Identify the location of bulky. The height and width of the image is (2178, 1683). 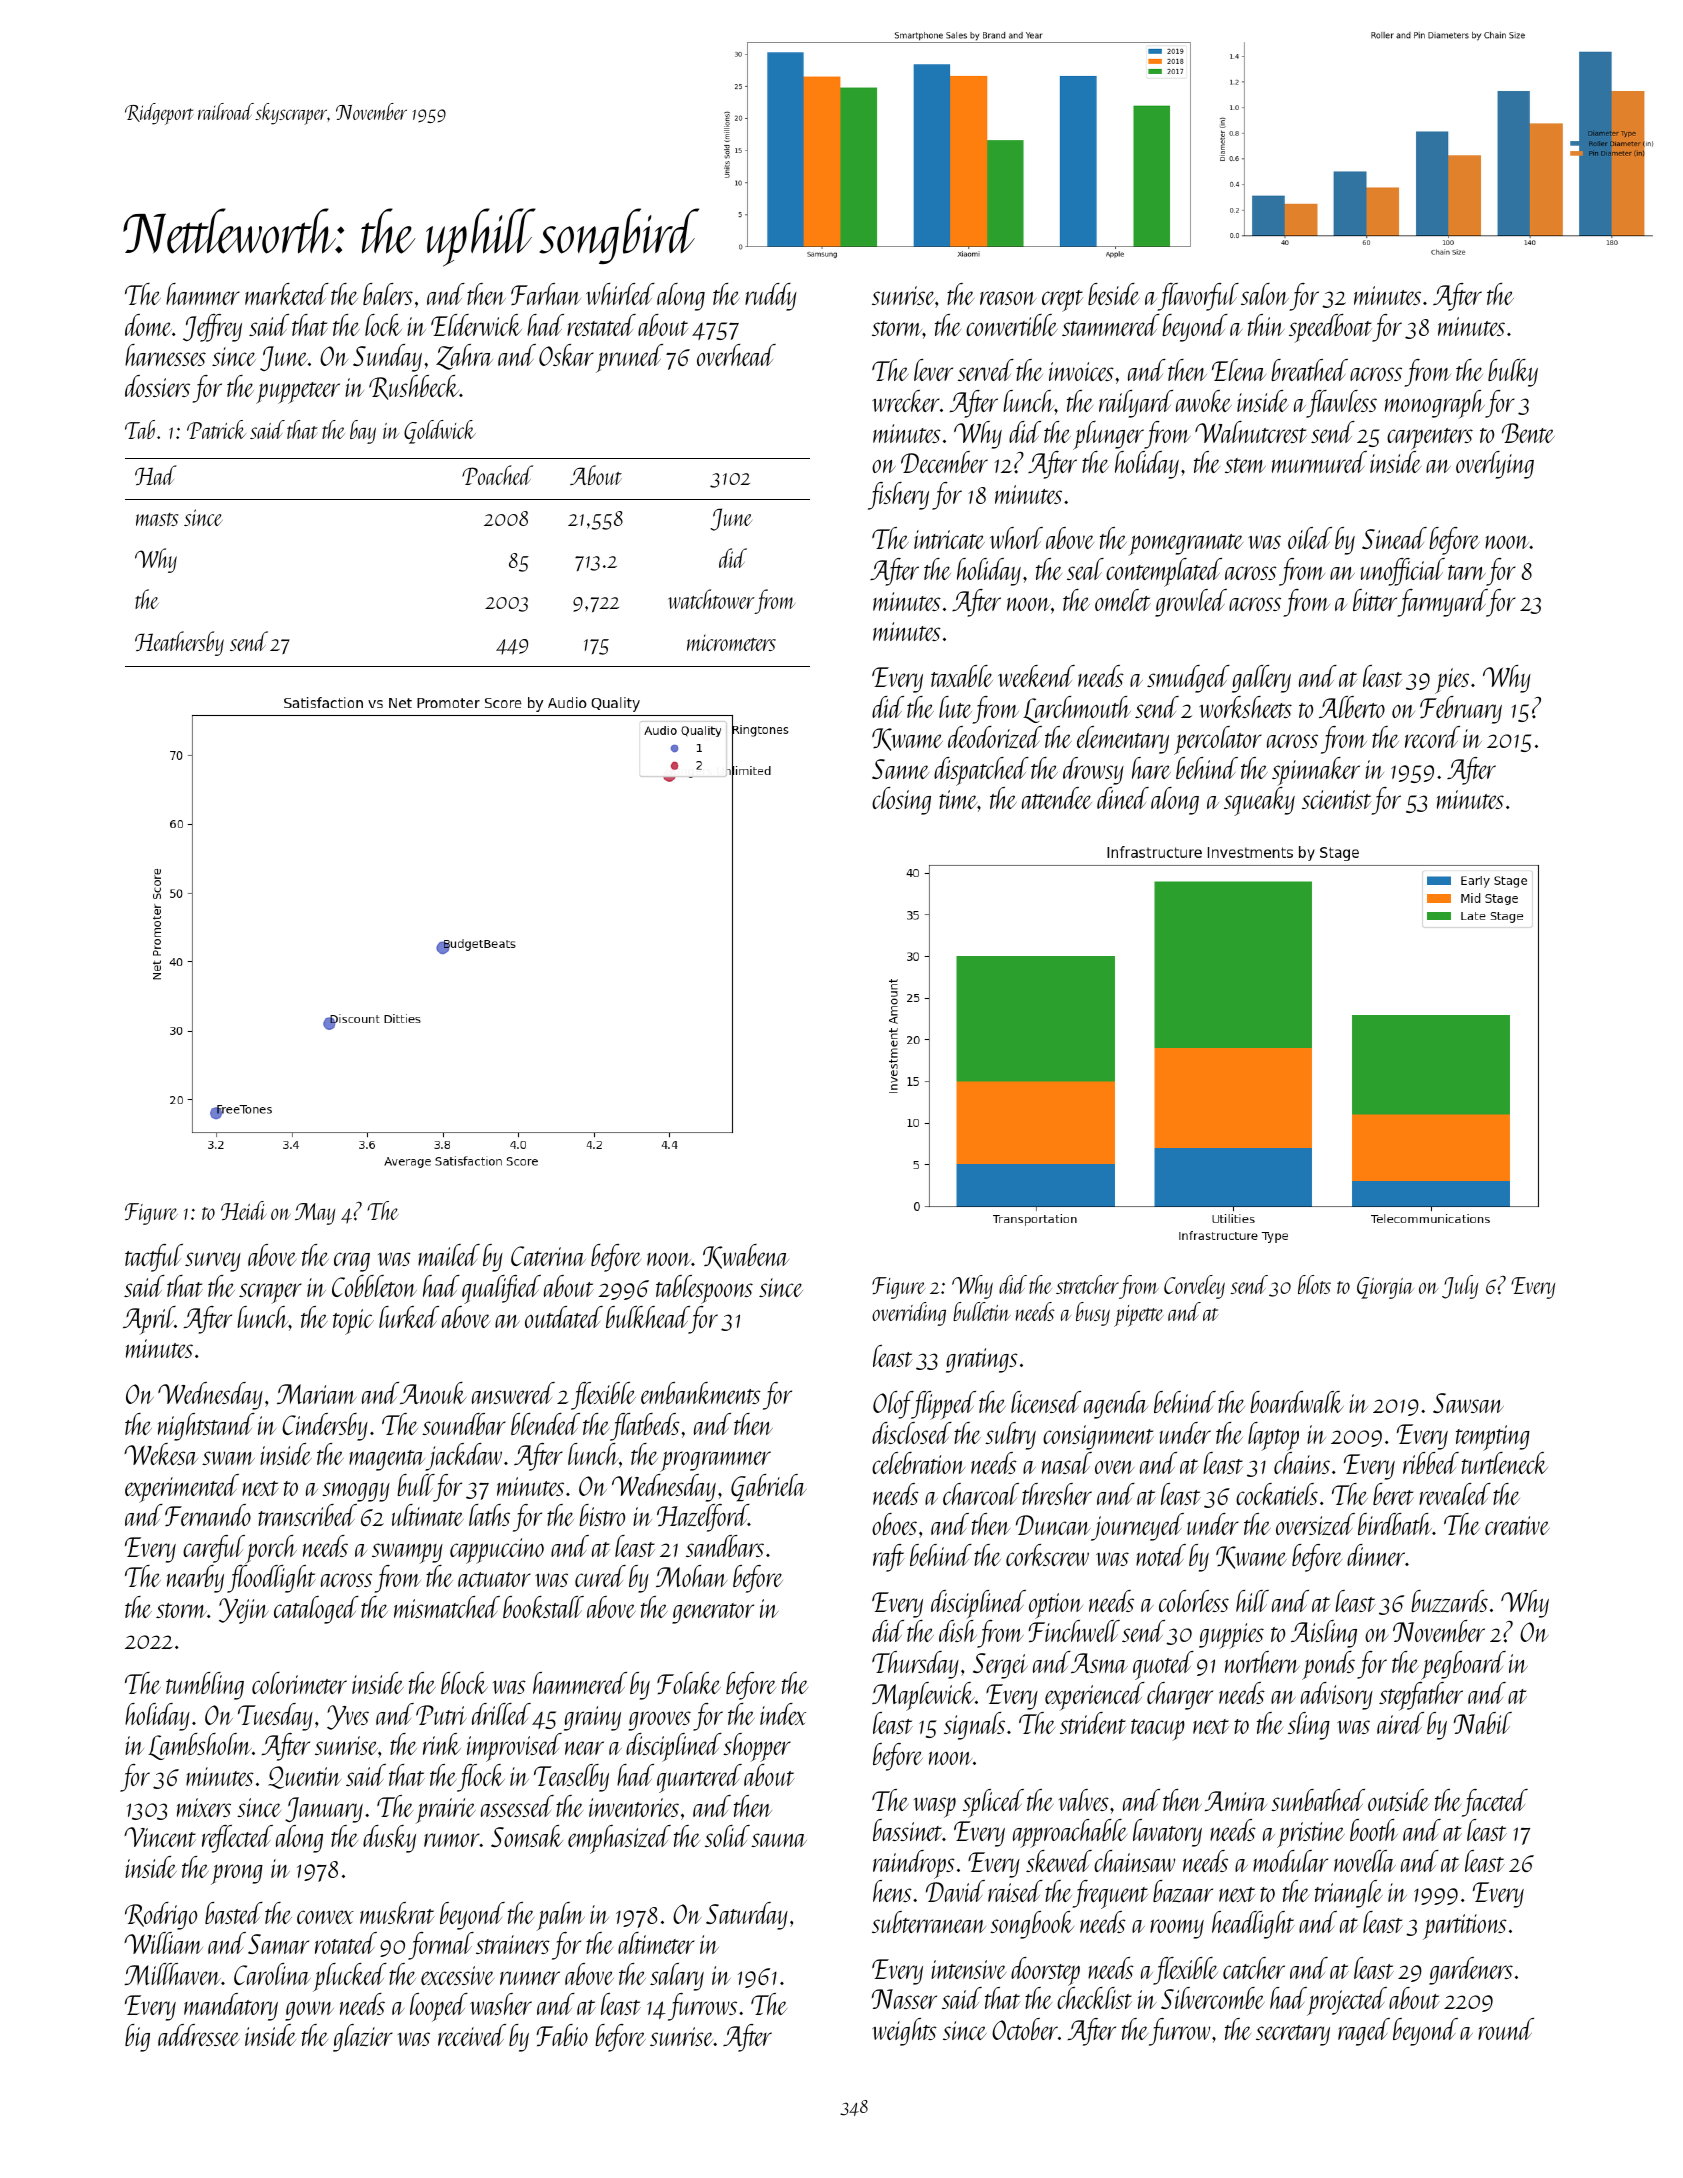
(1513, 373).
